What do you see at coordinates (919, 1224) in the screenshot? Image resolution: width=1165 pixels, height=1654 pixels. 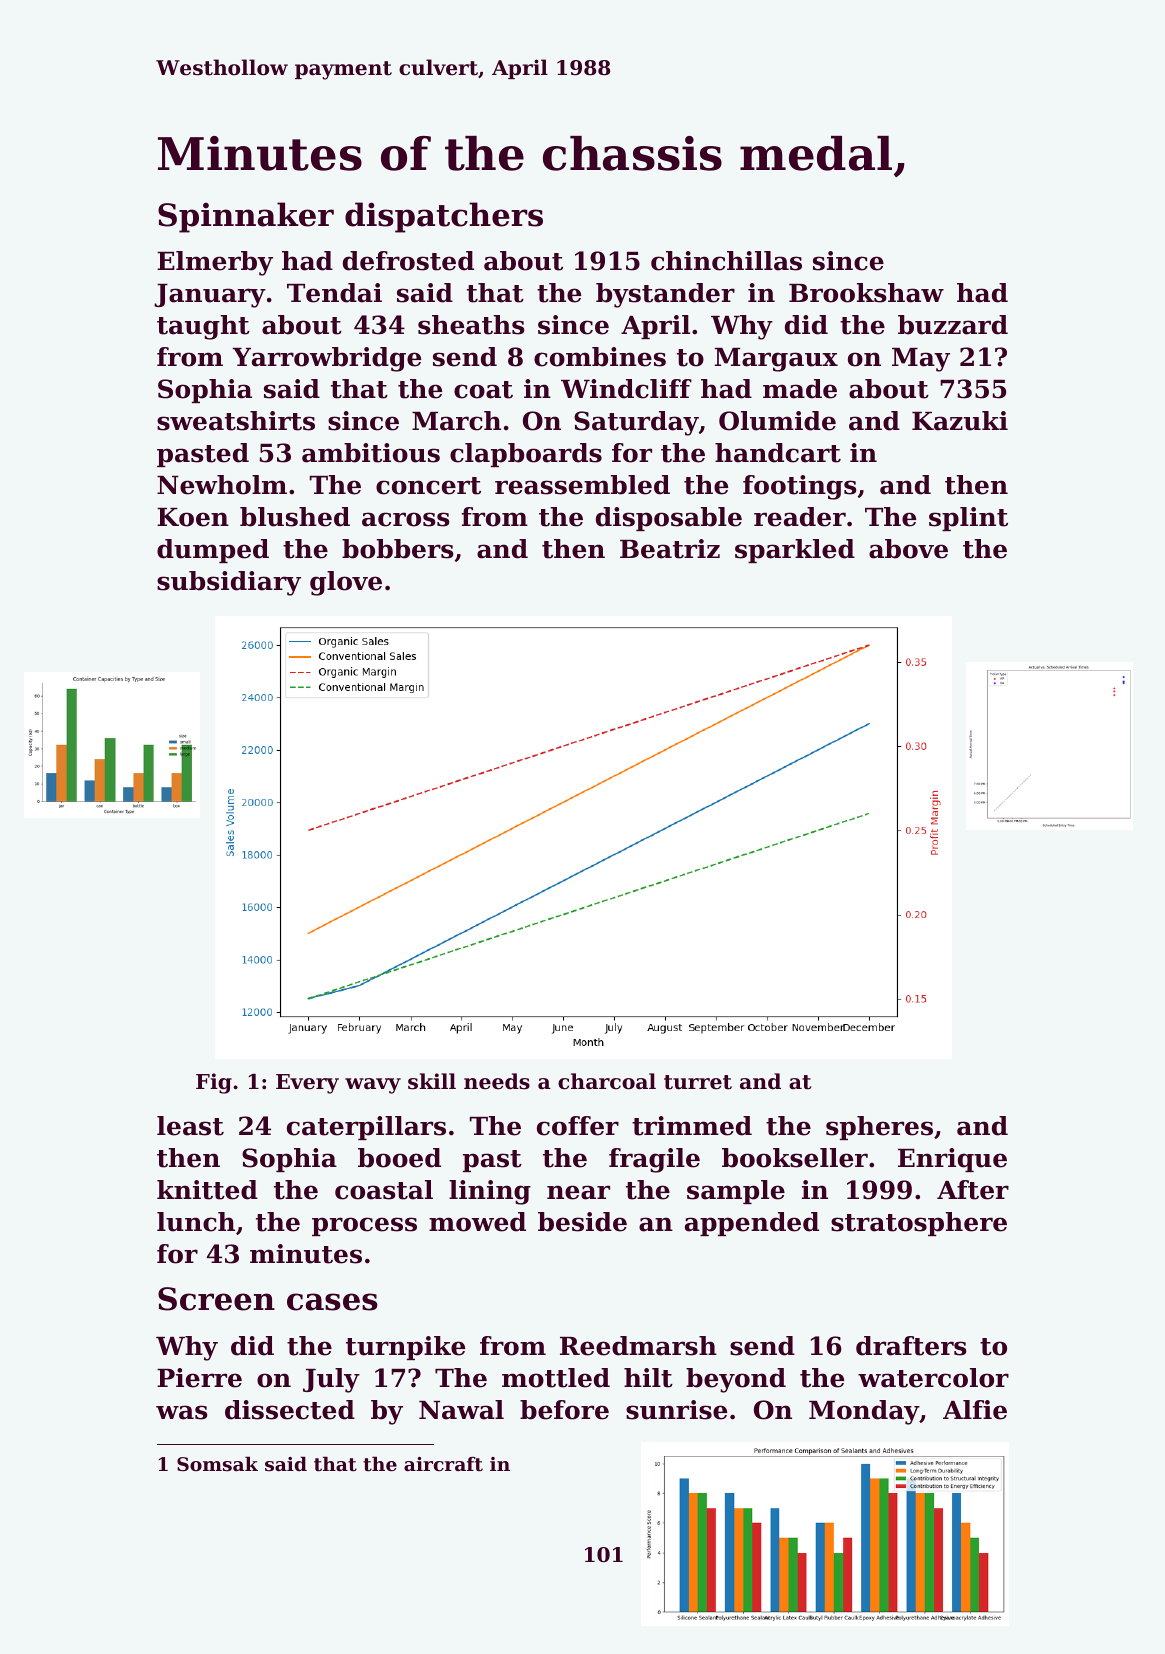 I see `stratosphere` at bounding box center [919, 1224].
